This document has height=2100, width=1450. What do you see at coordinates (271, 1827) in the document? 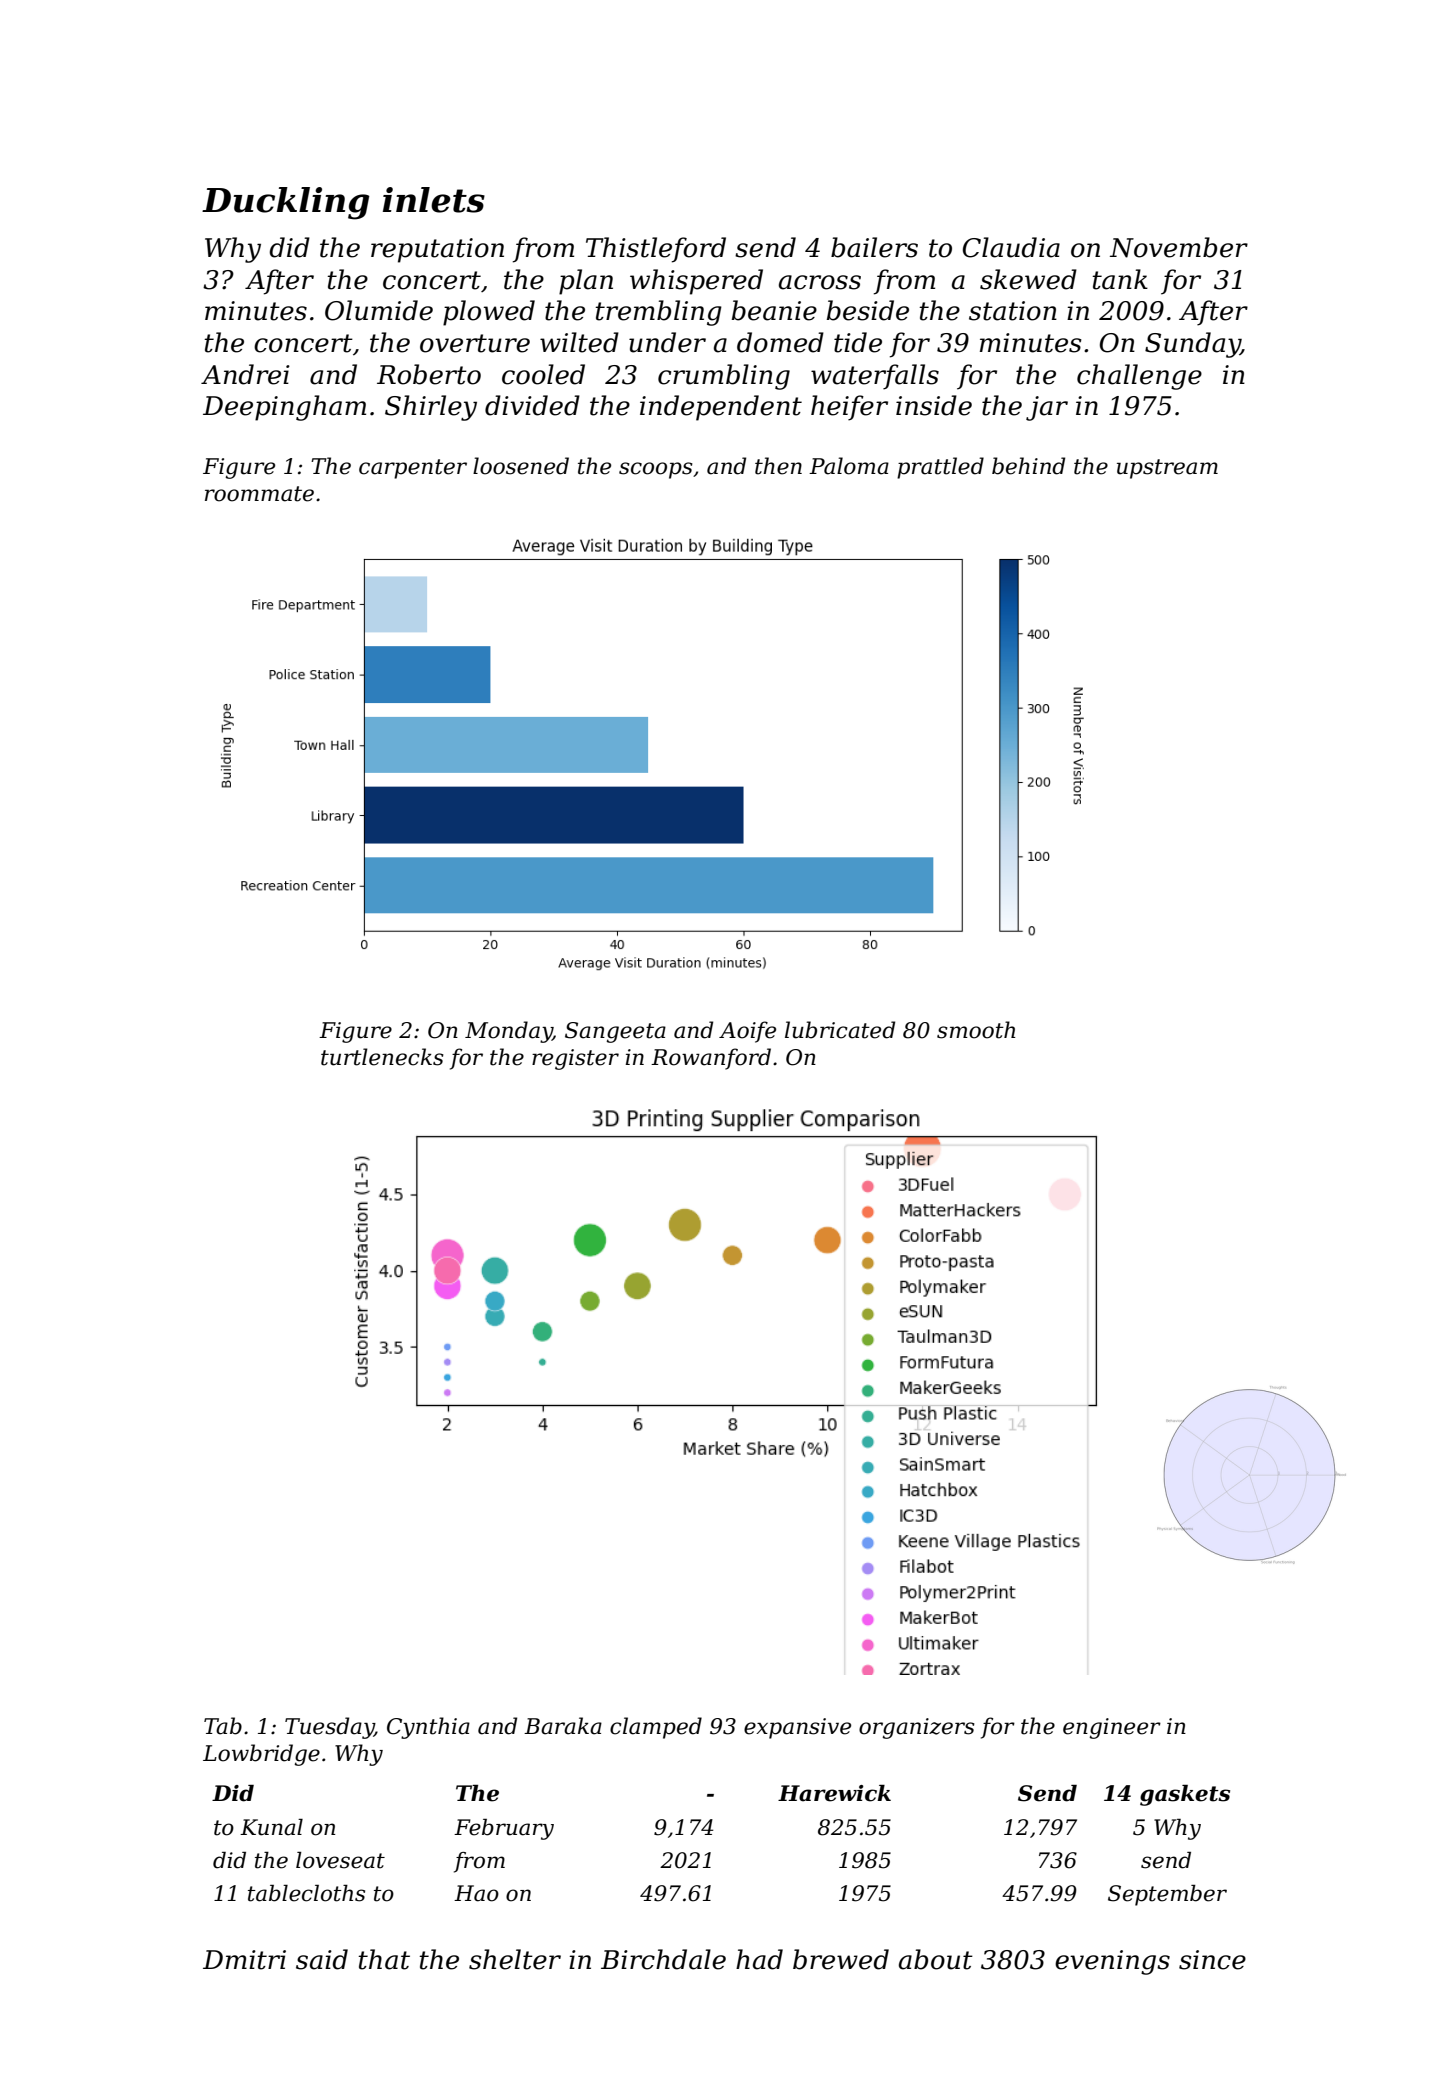
I see `Kunal` at bounding box center [271, 1827].
